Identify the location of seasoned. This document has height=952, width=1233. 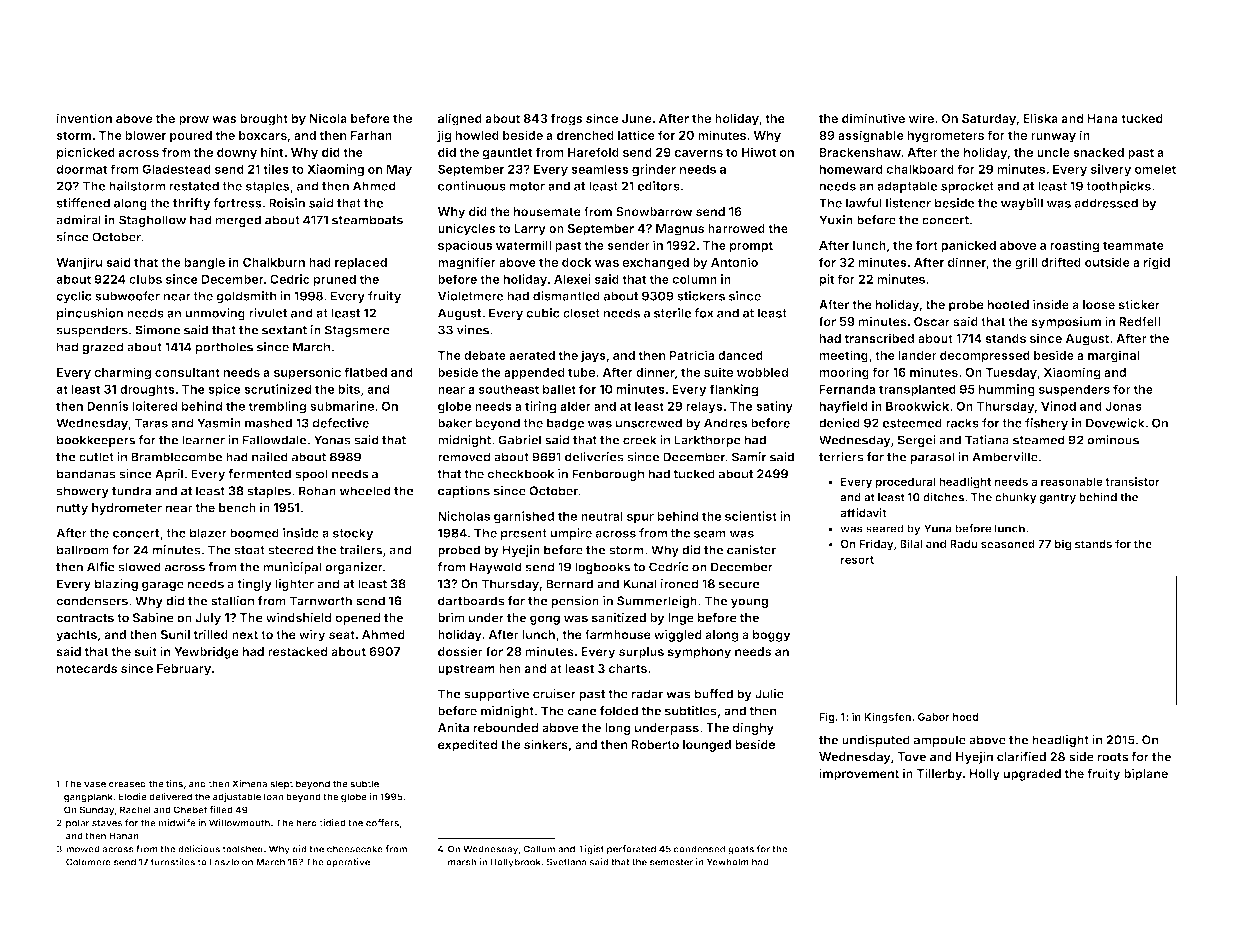
(1008, 544).
